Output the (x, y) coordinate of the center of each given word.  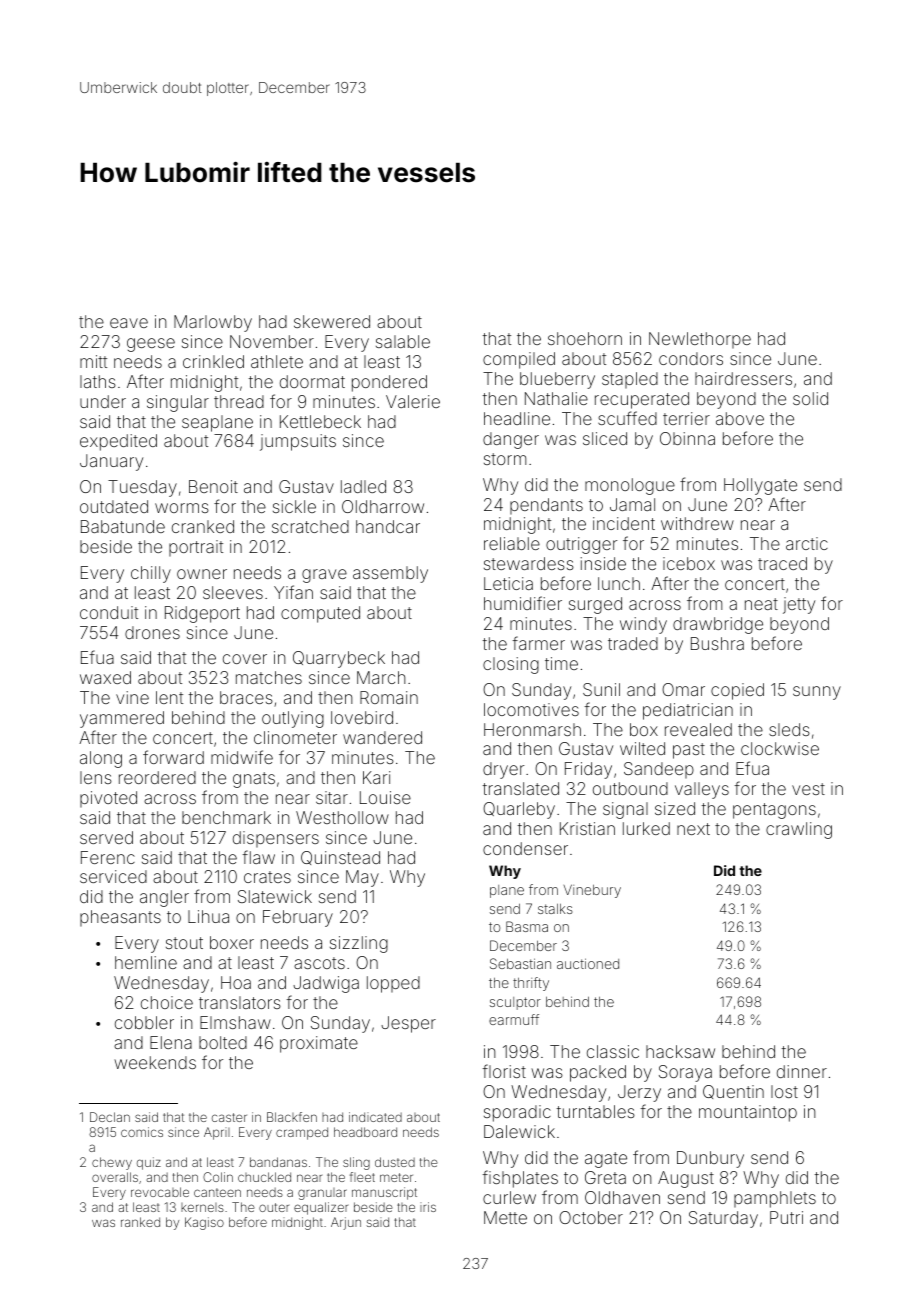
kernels (202, 1207)
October (591, 1217)
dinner (802, 1071)
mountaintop (748, 1113)
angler (164, 898)
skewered (332, 321)
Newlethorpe (700, 340)
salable (403, 341)
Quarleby (519, 810)
